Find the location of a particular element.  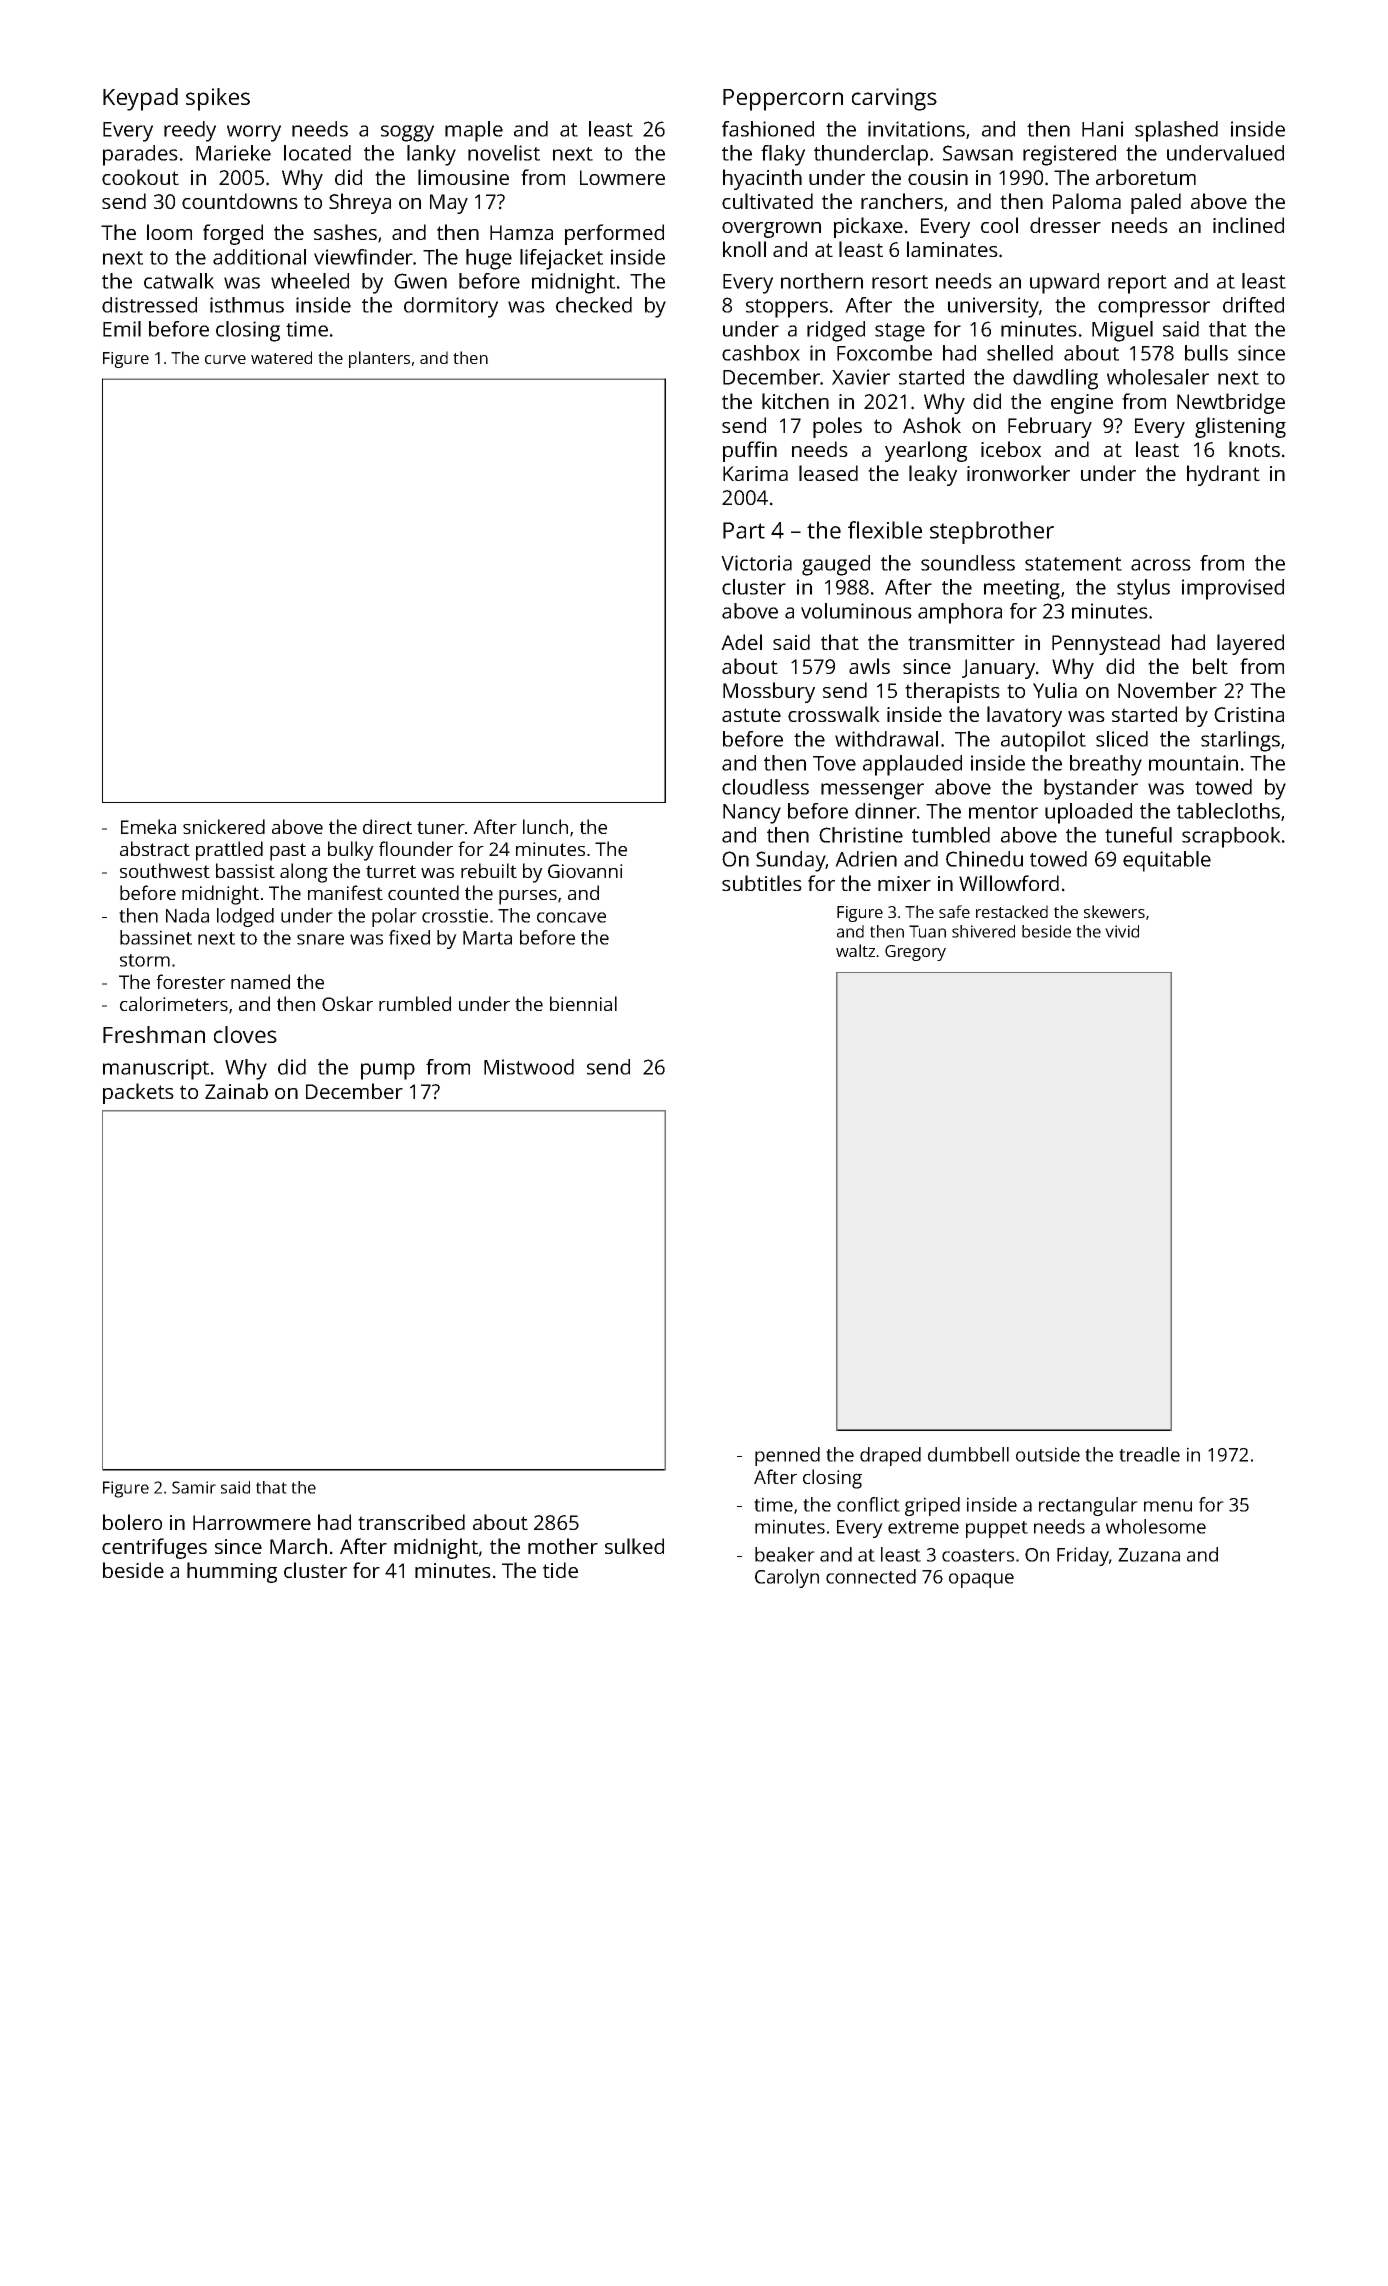

humming is located at coordinates (232, 1572).
